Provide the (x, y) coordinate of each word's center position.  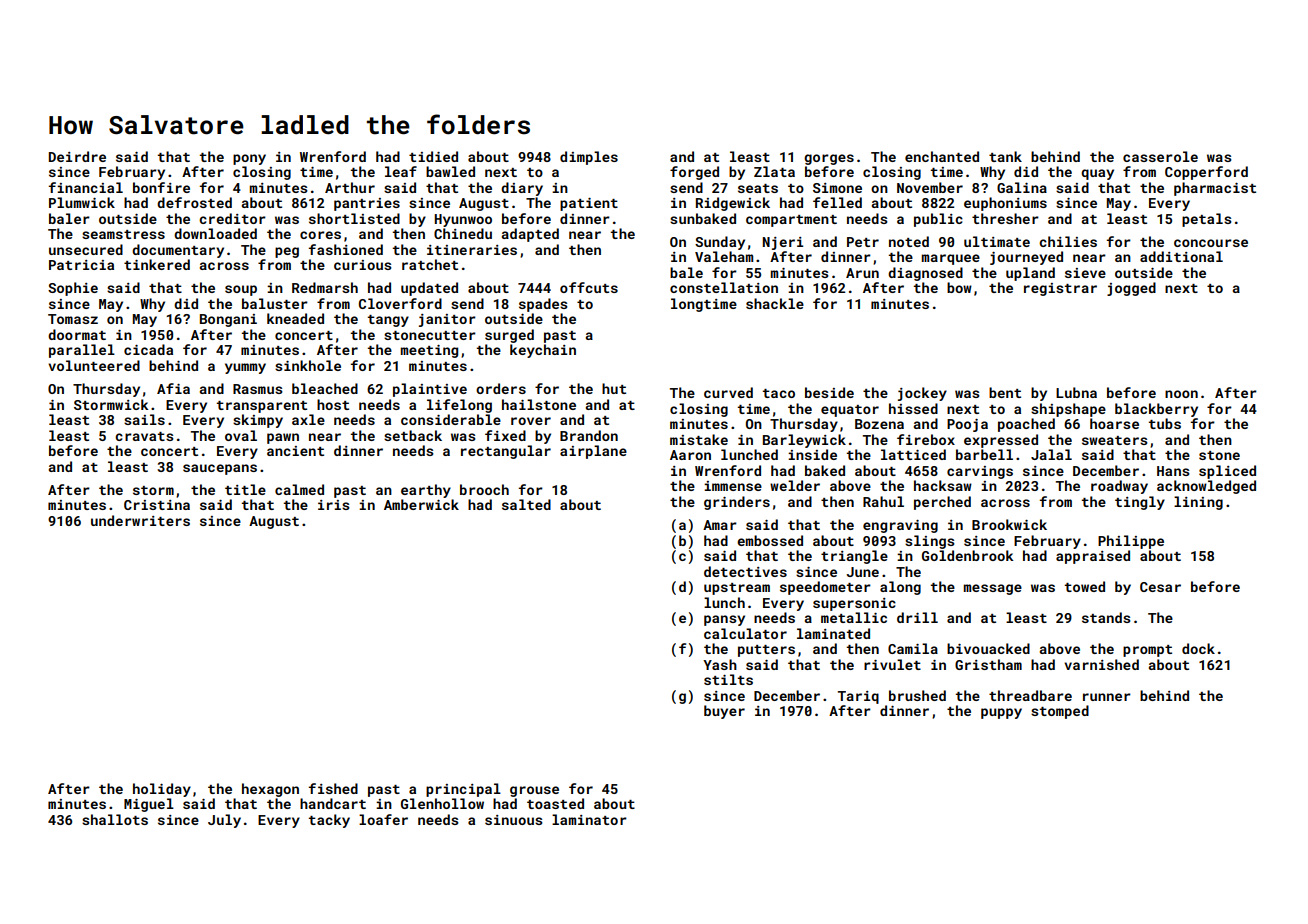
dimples (589, 158)
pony (249, 159)
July (224, 821)
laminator (589, 819)
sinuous (514, 820)
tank (1005, 156)
